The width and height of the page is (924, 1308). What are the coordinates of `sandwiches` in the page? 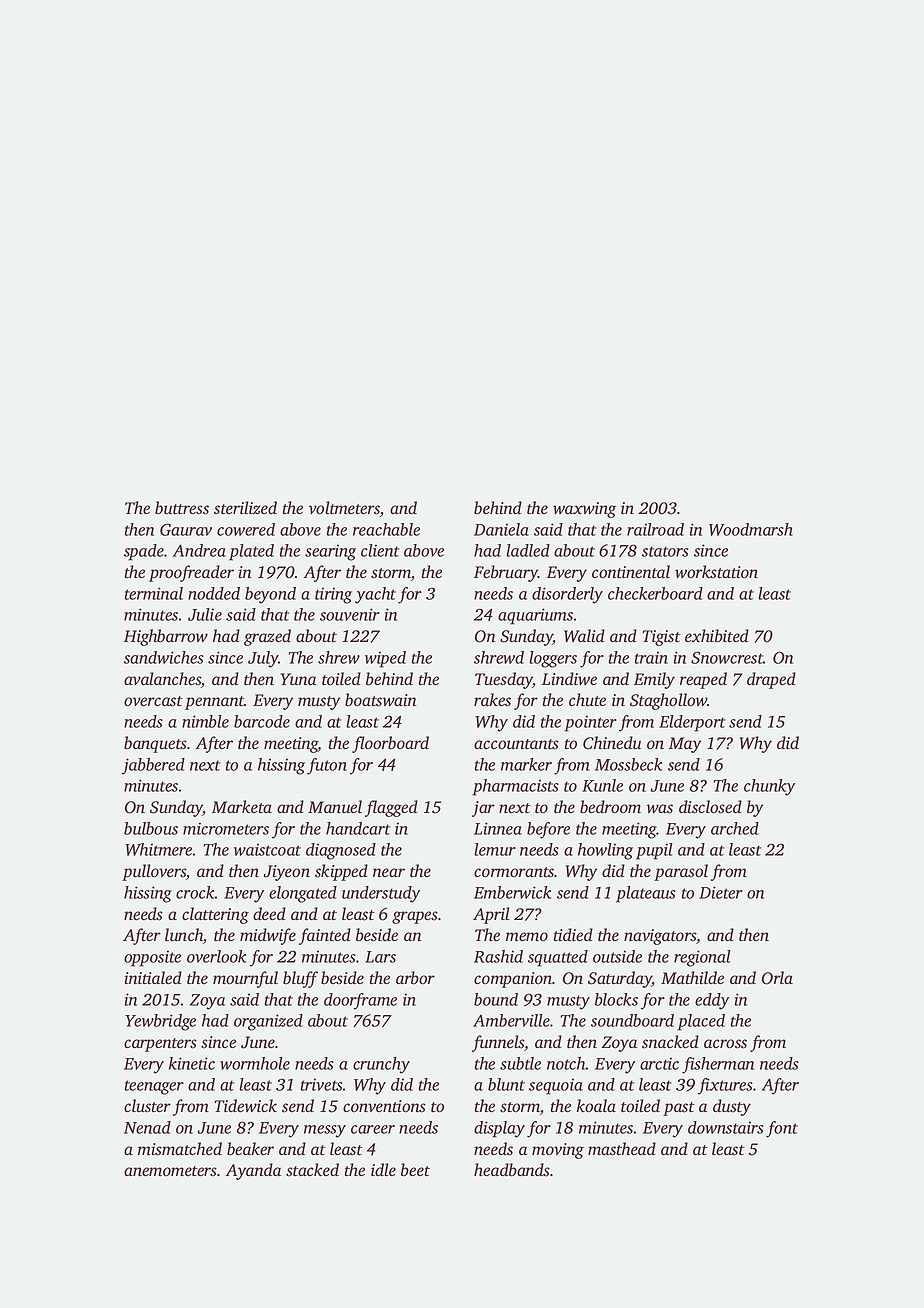 It's located at (164, 657).
